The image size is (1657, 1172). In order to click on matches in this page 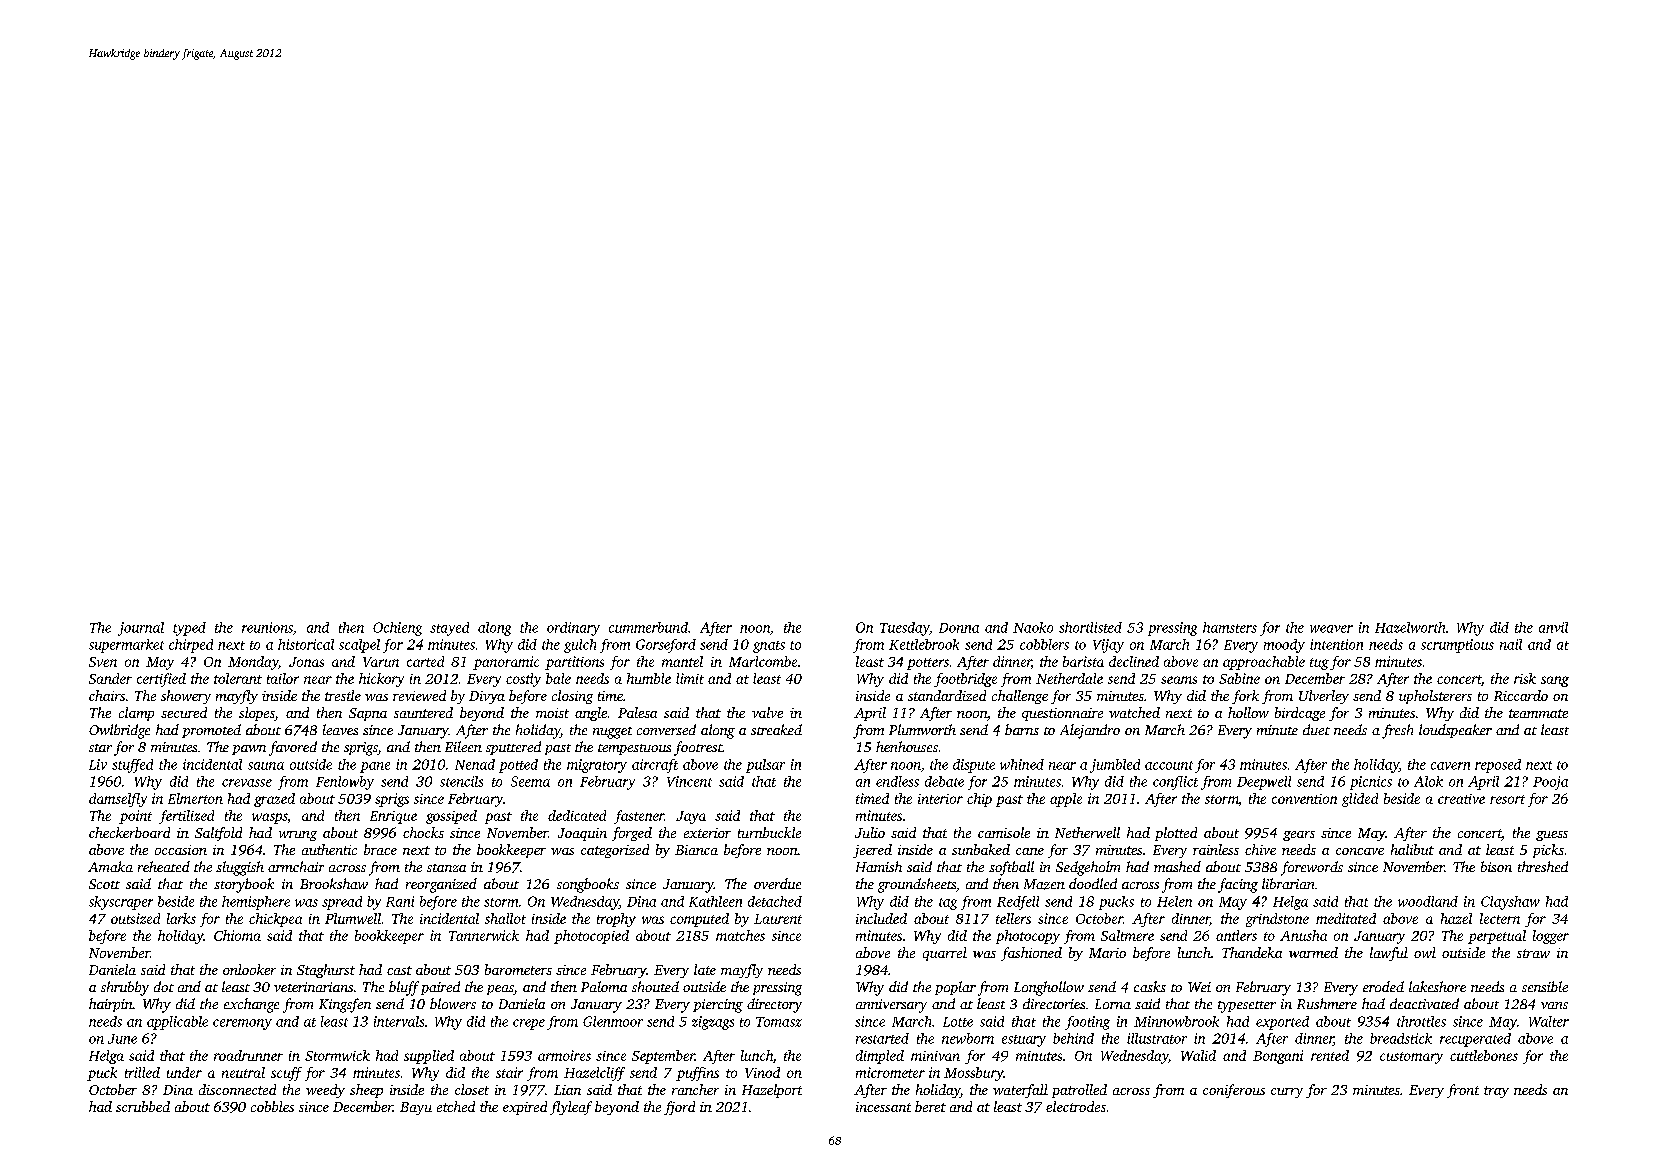, I will do `click(740, 935)`.
